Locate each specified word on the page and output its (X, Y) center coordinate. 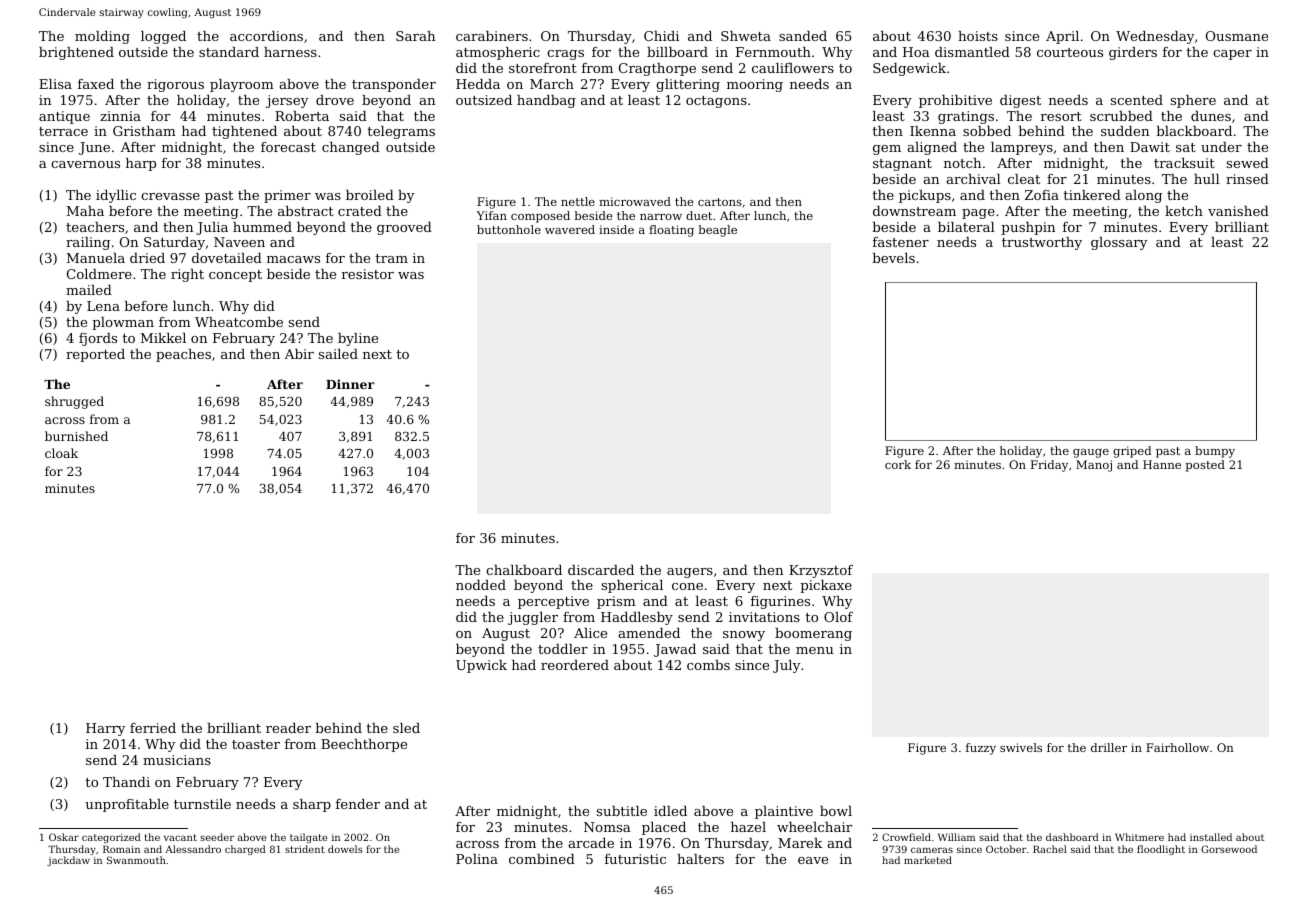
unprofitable (127, 805)
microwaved (635, 201)
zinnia (120, 116)
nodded (481, 585)
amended (649, 633)
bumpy (1215, 452)
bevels (894, 258)
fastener (901, 242)
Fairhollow (1177, 747)
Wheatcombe (239, 322)
